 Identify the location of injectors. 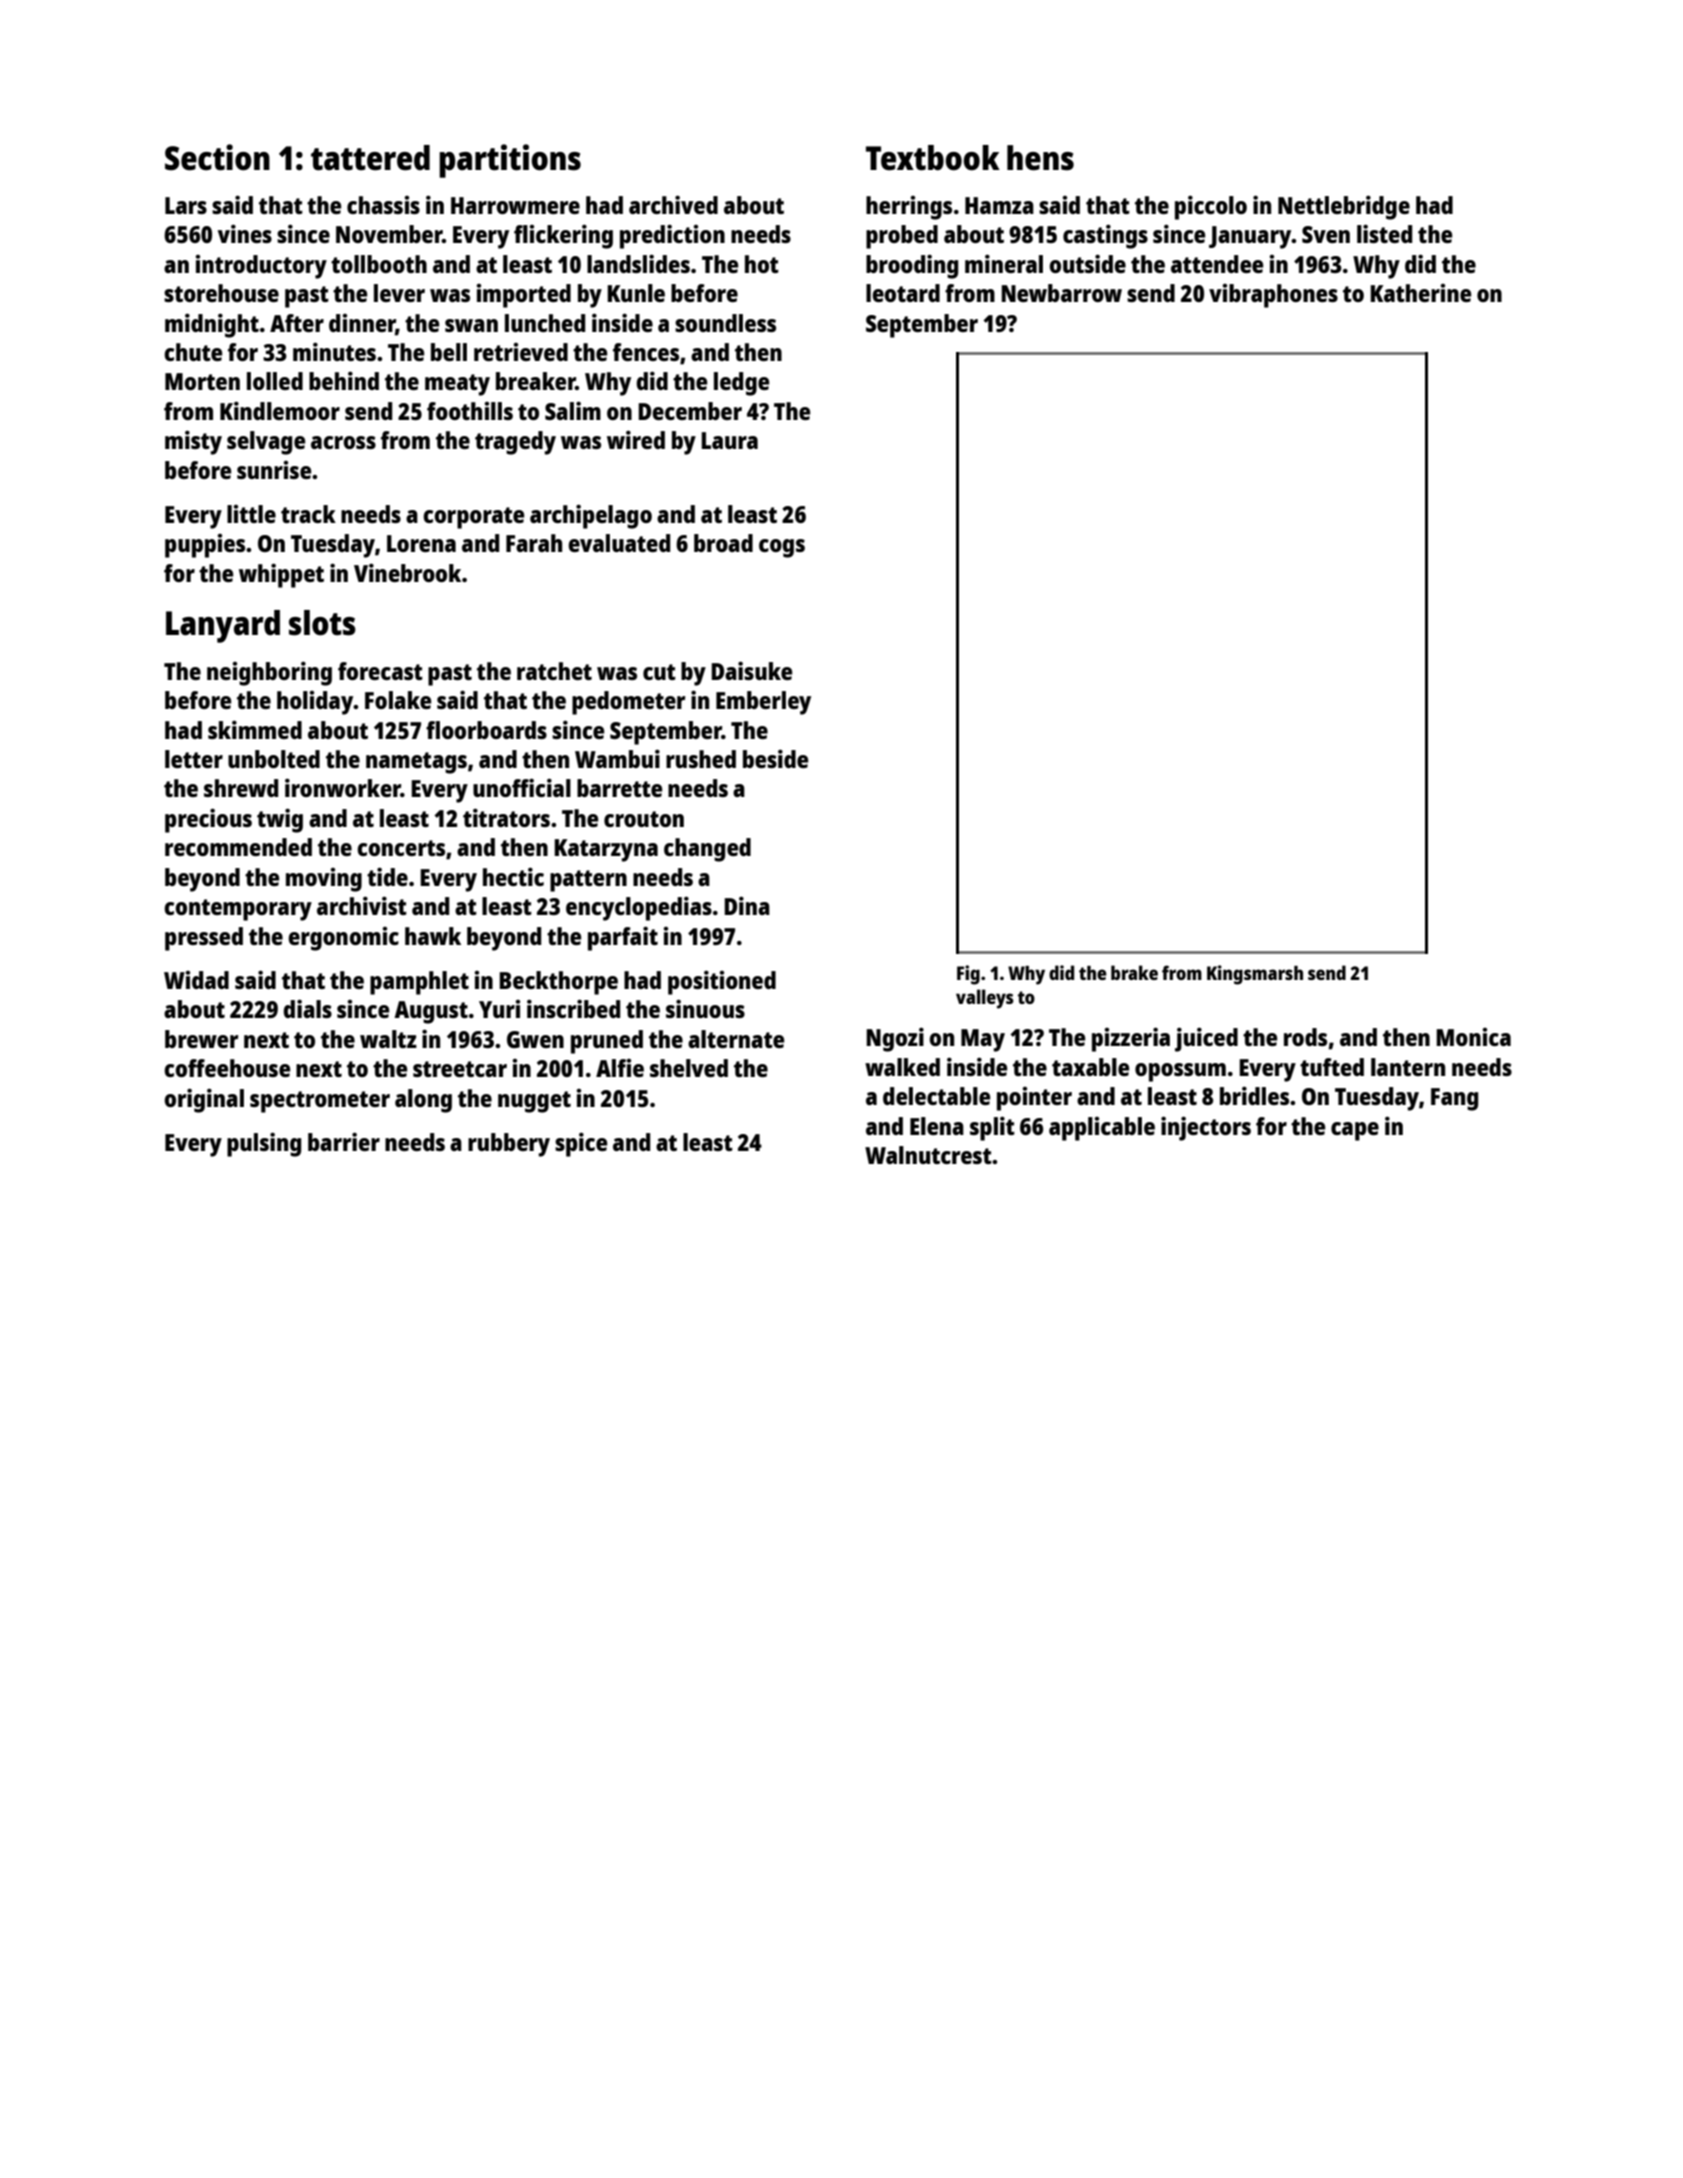
(1206, 1128).
